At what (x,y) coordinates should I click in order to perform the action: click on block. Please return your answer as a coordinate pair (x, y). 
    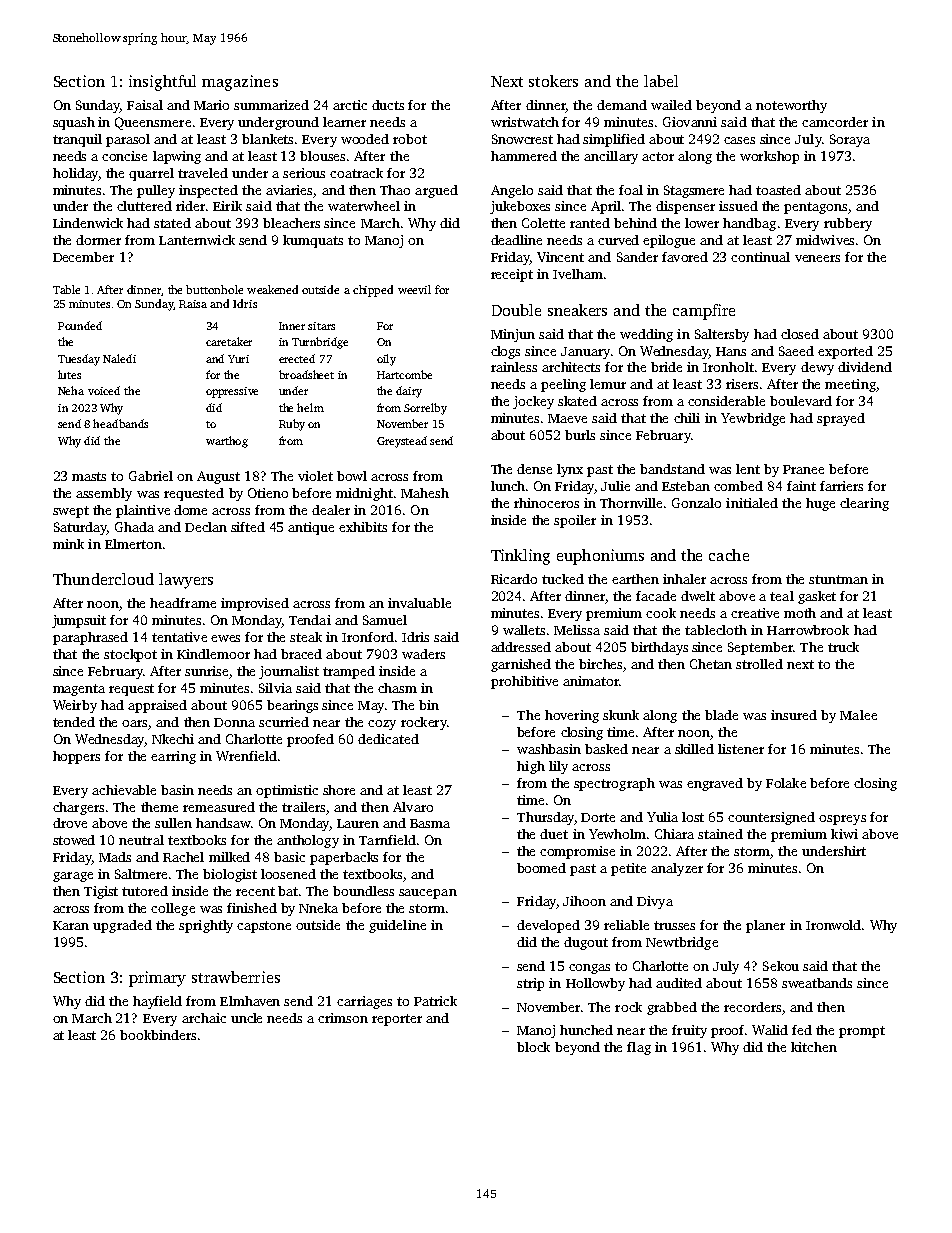
    Looking at the image, I should click on (533, 1047).
